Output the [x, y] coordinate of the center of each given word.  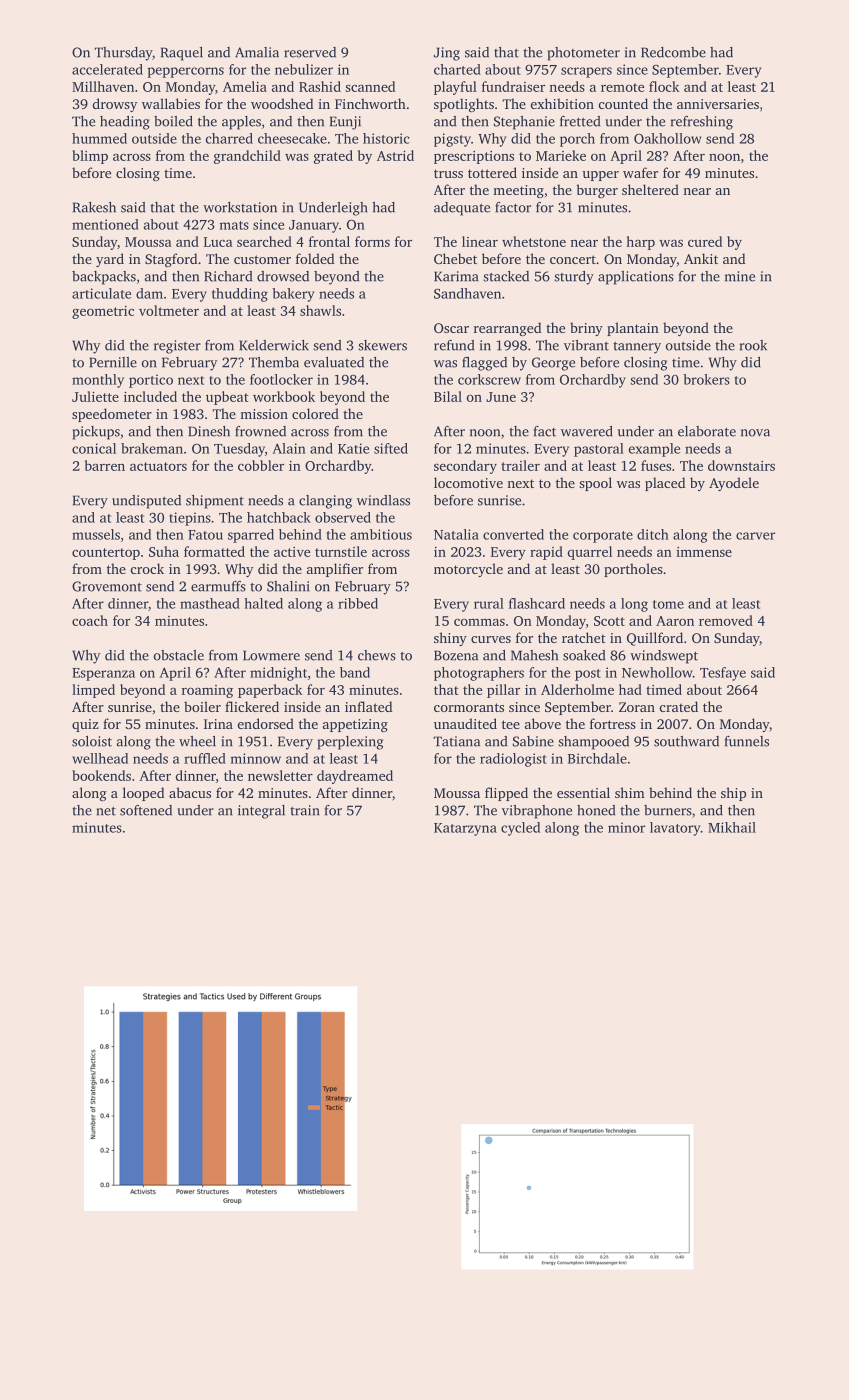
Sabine [533, 741]
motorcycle [468, 570]
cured [705, 241]
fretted [580, 121]
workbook [284, 396]
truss [448, 173]
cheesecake [292, 138]
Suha [164, 551]
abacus [190, 792]
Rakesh [94, 207]
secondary [465, 467]
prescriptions [474, 157]
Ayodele [734, 484]
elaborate [707, 431]
